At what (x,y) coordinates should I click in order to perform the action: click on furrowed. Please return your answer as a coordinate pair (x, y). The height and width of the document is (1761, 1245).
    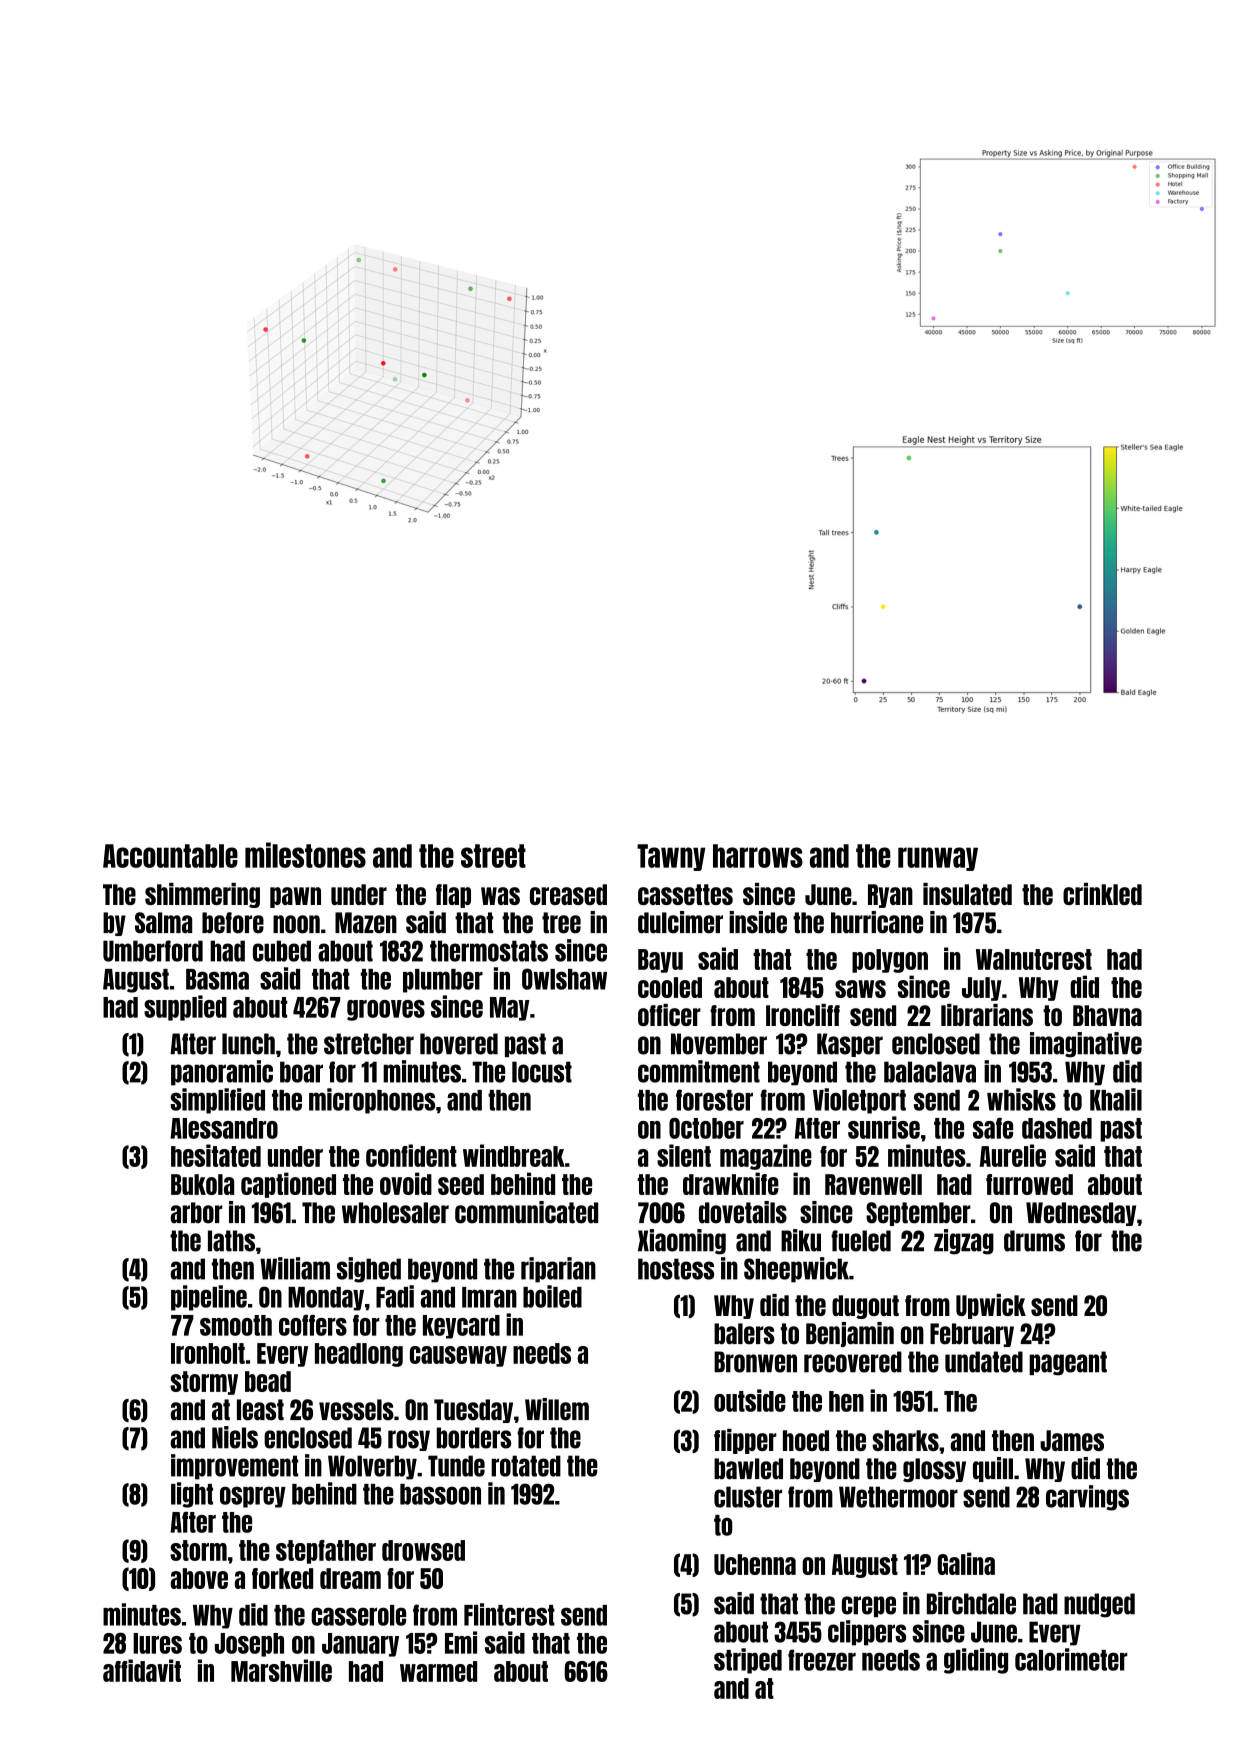
    Looking at the image, I should click on (1029, 1184).
